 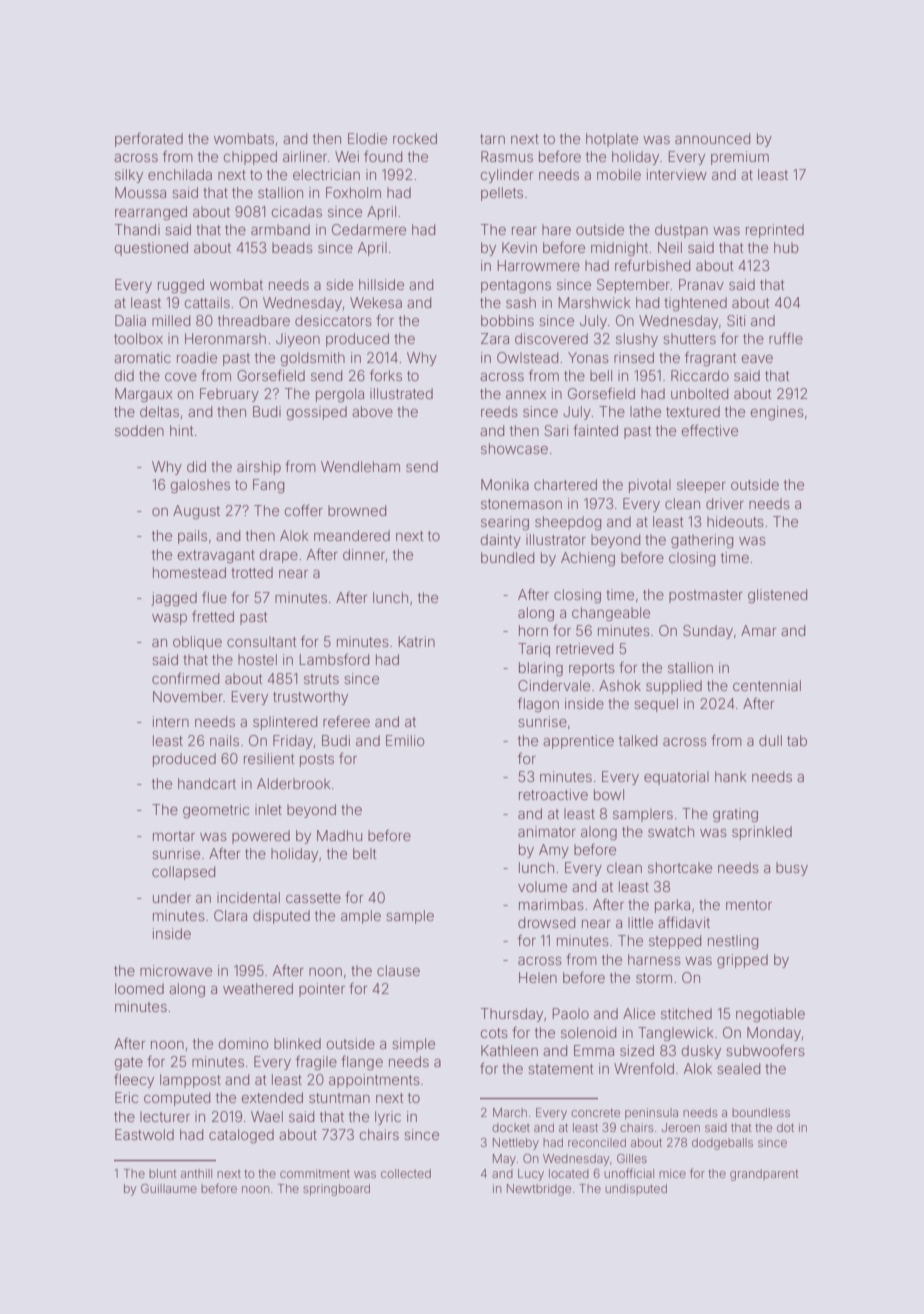 What do you see at coordinates (712, 138) in the screenshot?
I see `announced` at bounding box center [712, 138].
